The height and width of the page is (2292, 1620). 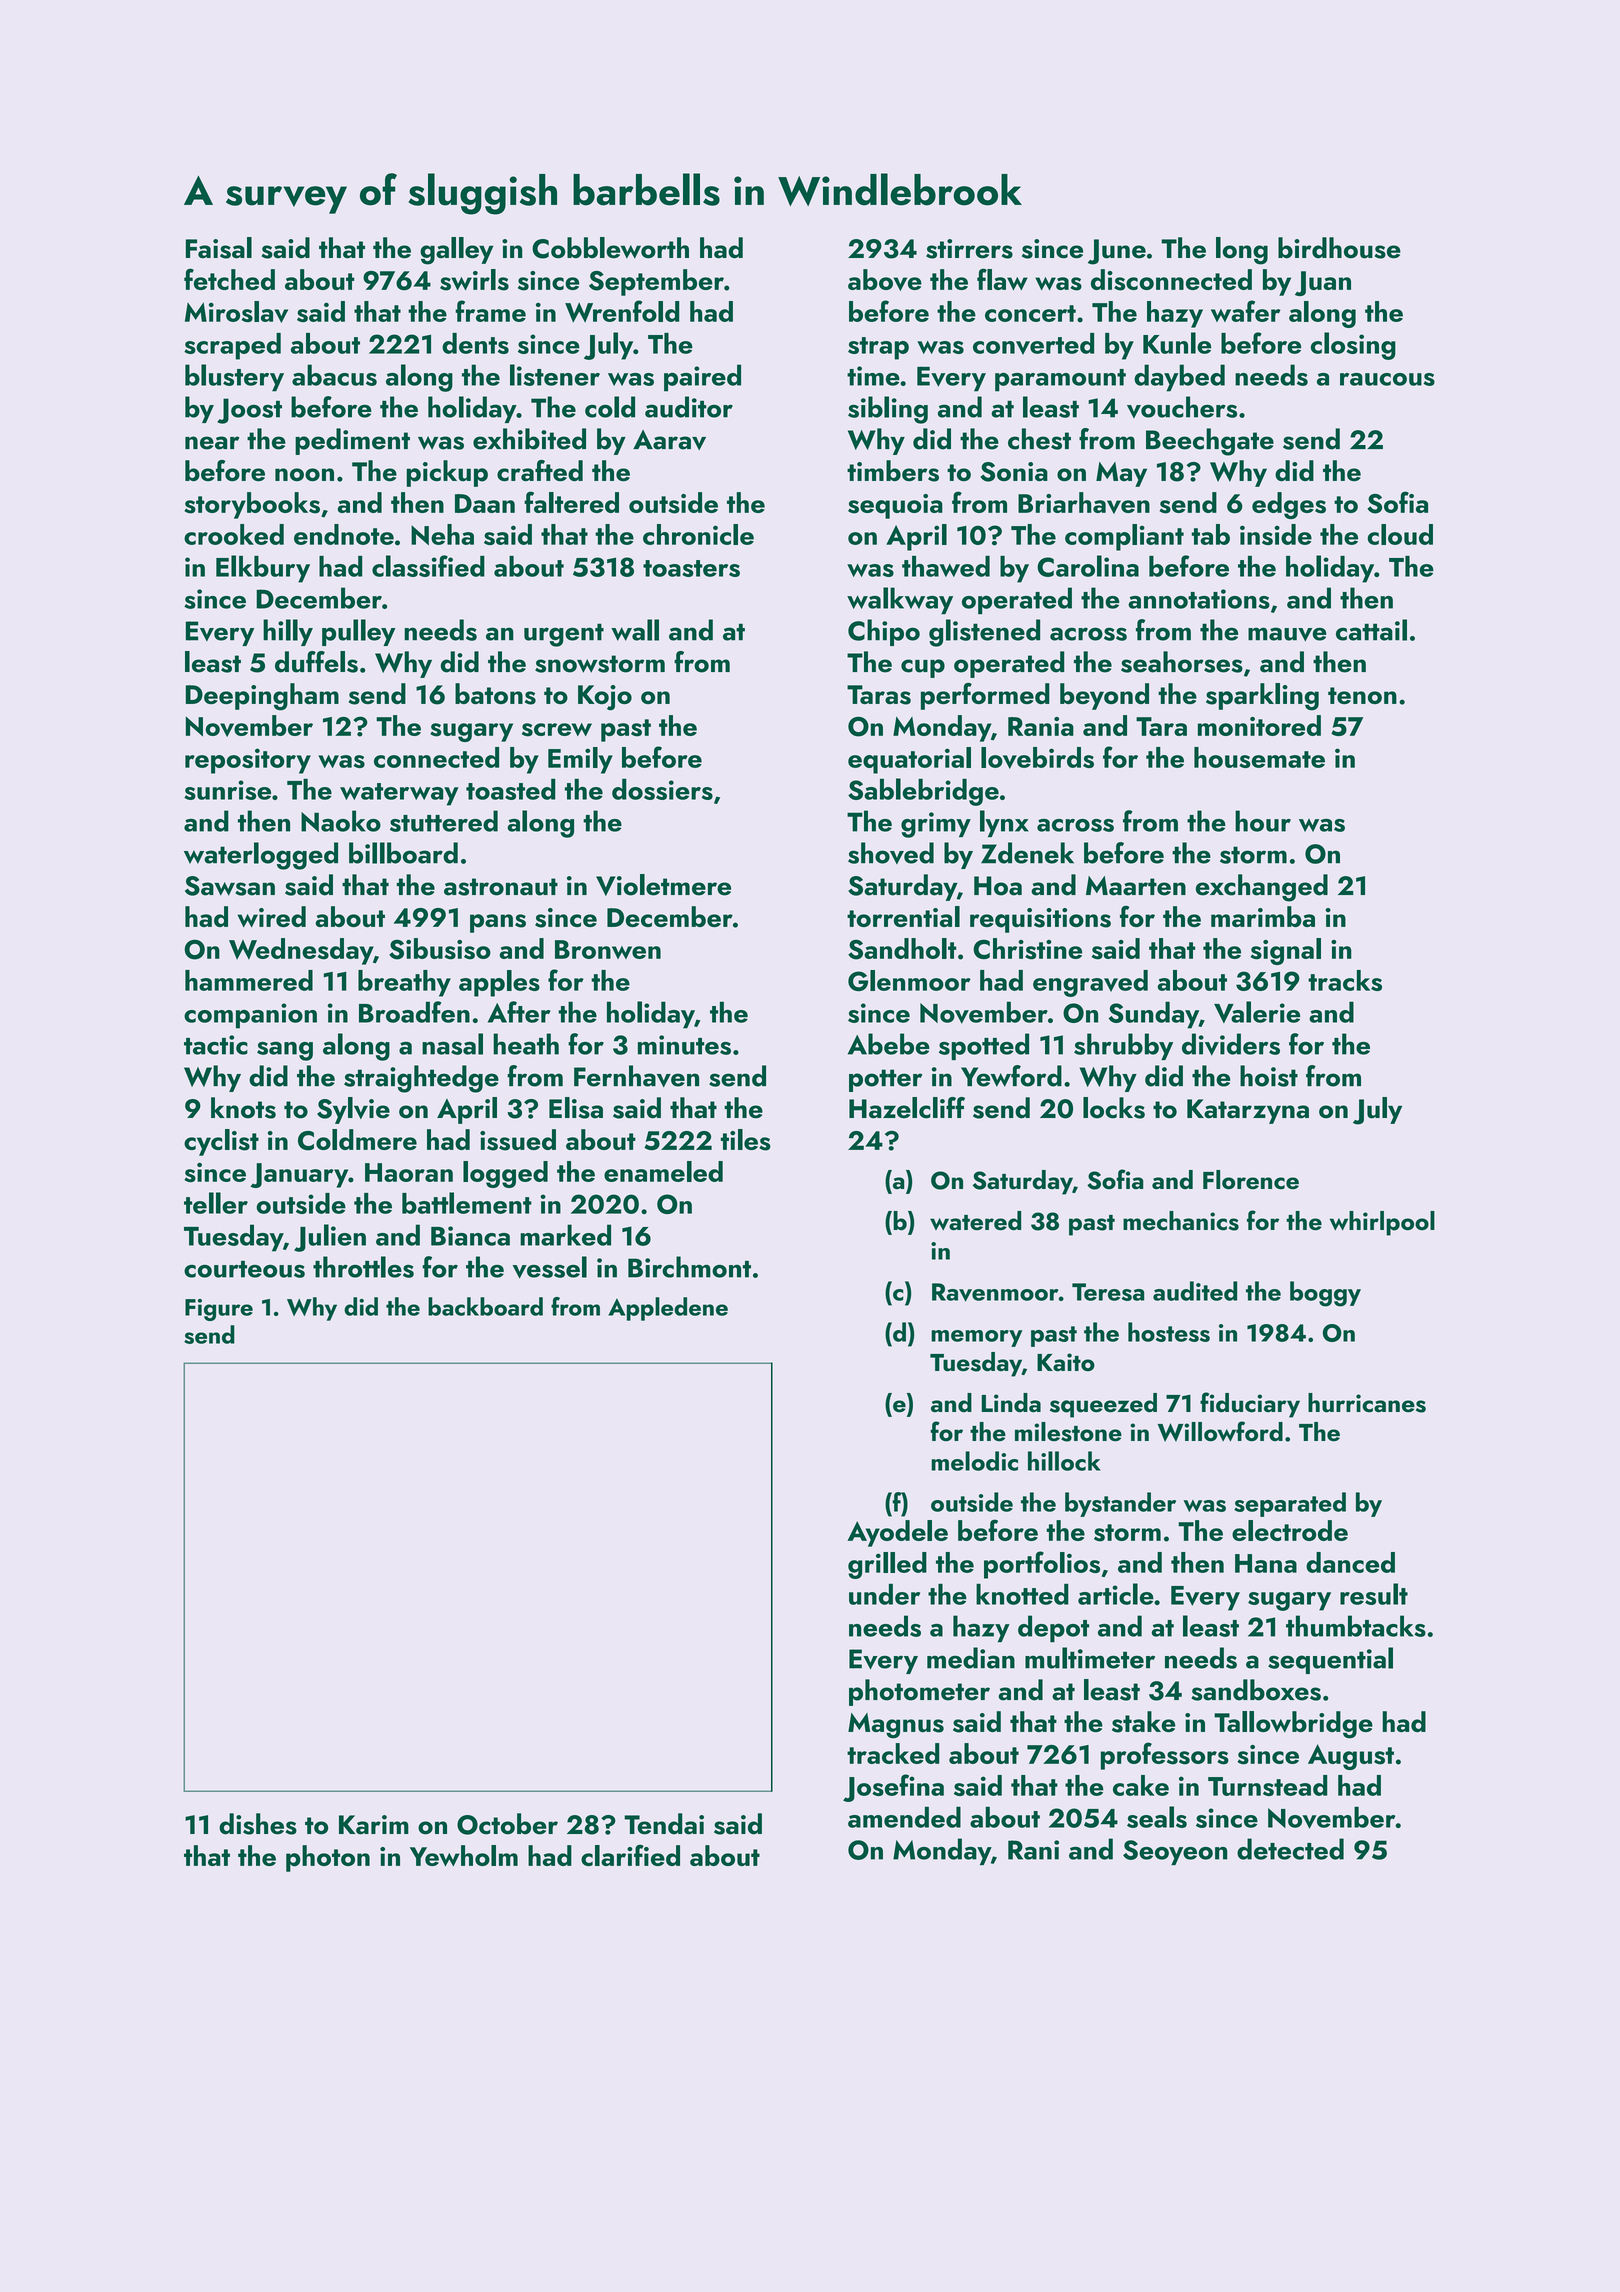 I want to click on watered, so click(x=975, y=1221).
